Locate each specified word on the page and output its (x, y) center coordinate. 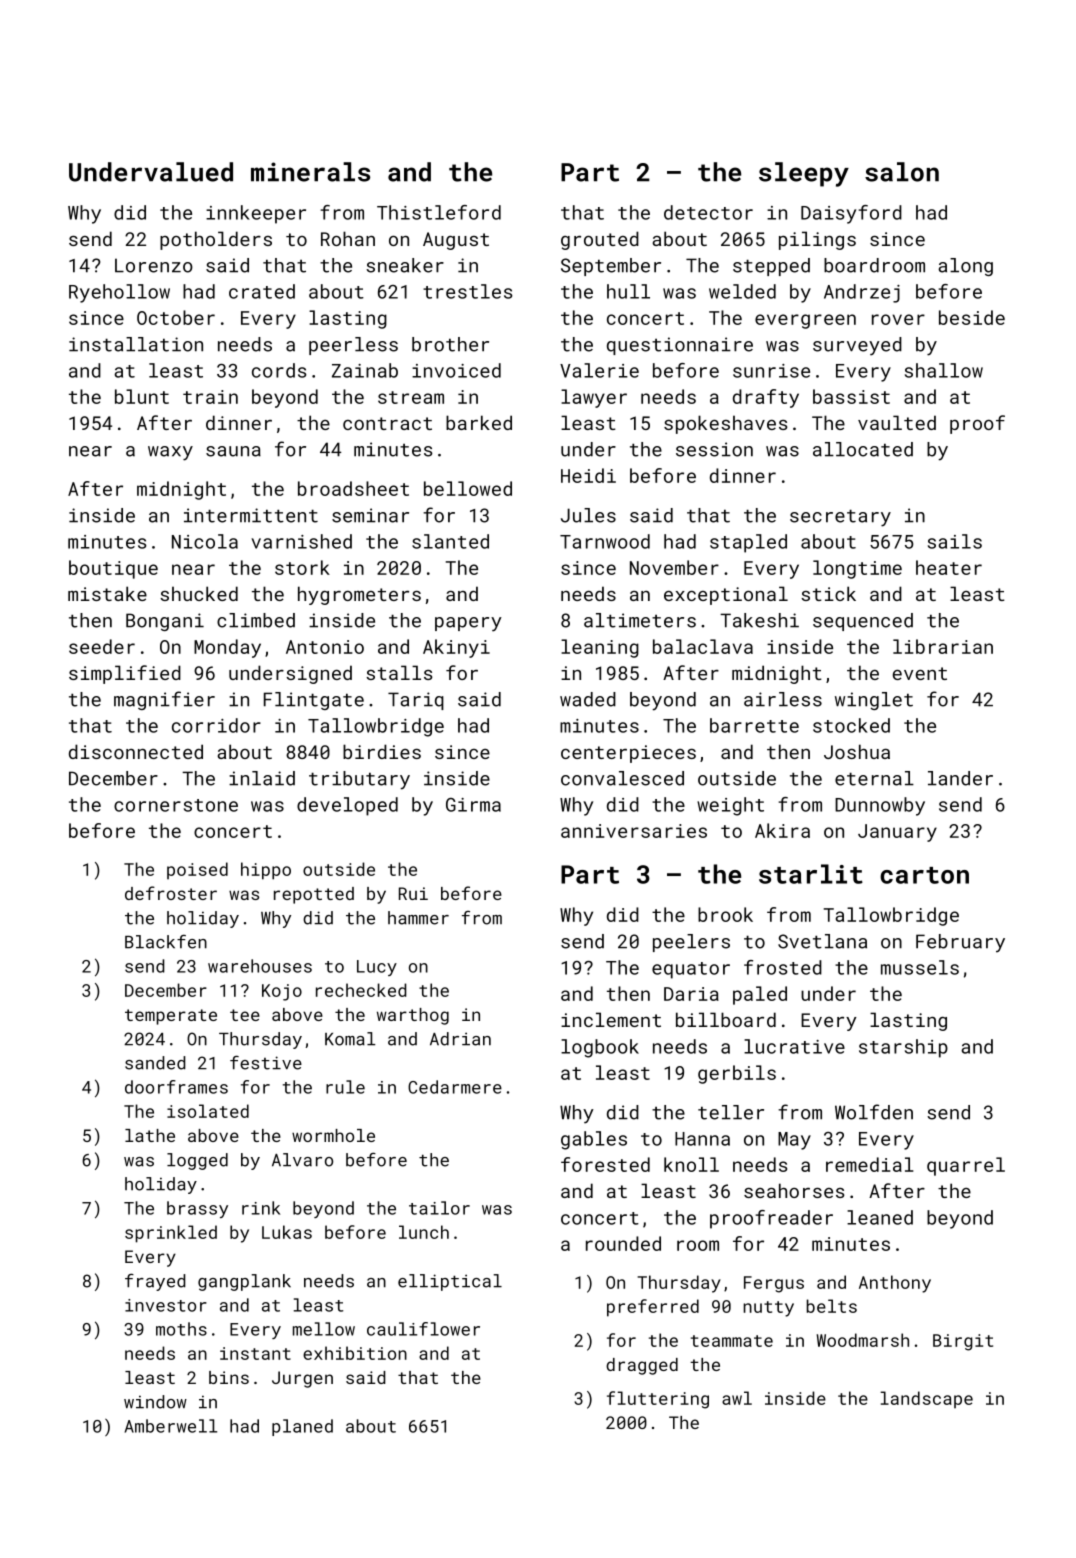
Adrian (460, 1039)
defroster (171, 893)
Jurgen (302, 1379)
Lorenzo (154, 265)
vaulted (897, 422)
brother (450, 344)
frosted (783, 967)
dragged (642, 1366)
